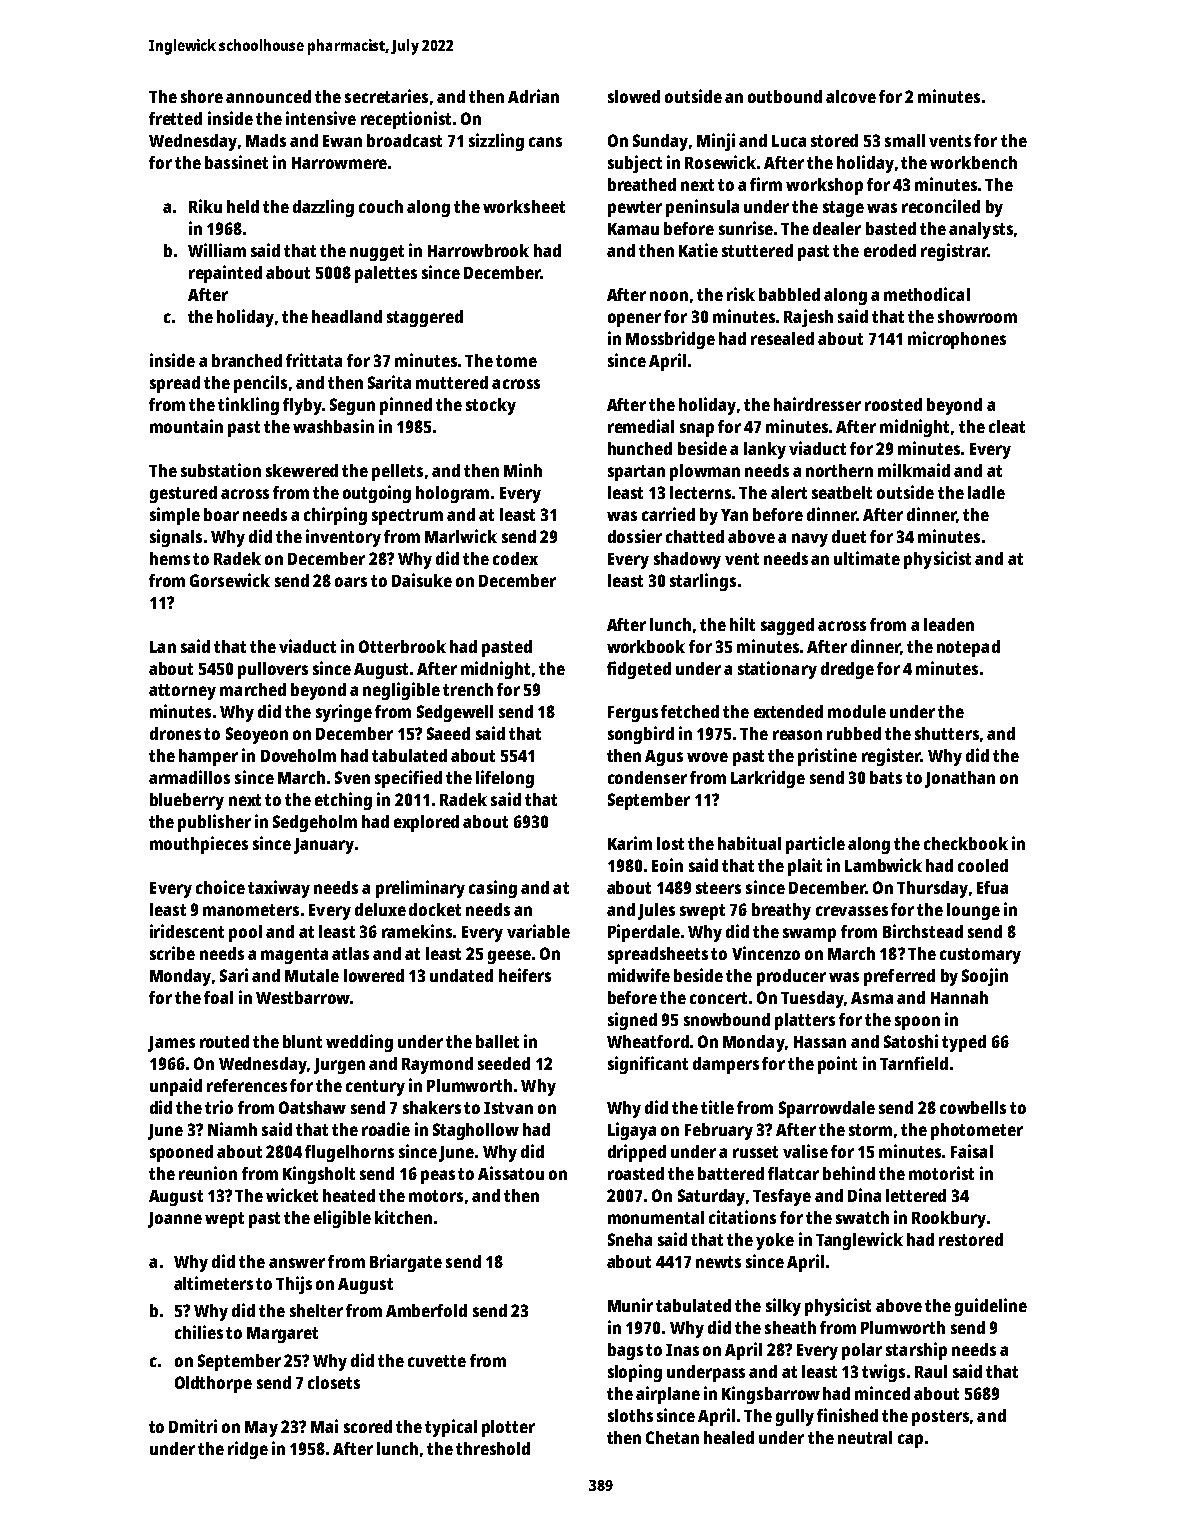  Describe the element at coordinates (193, 1426) in the screenshot. I see `Dmitri` at that location.
